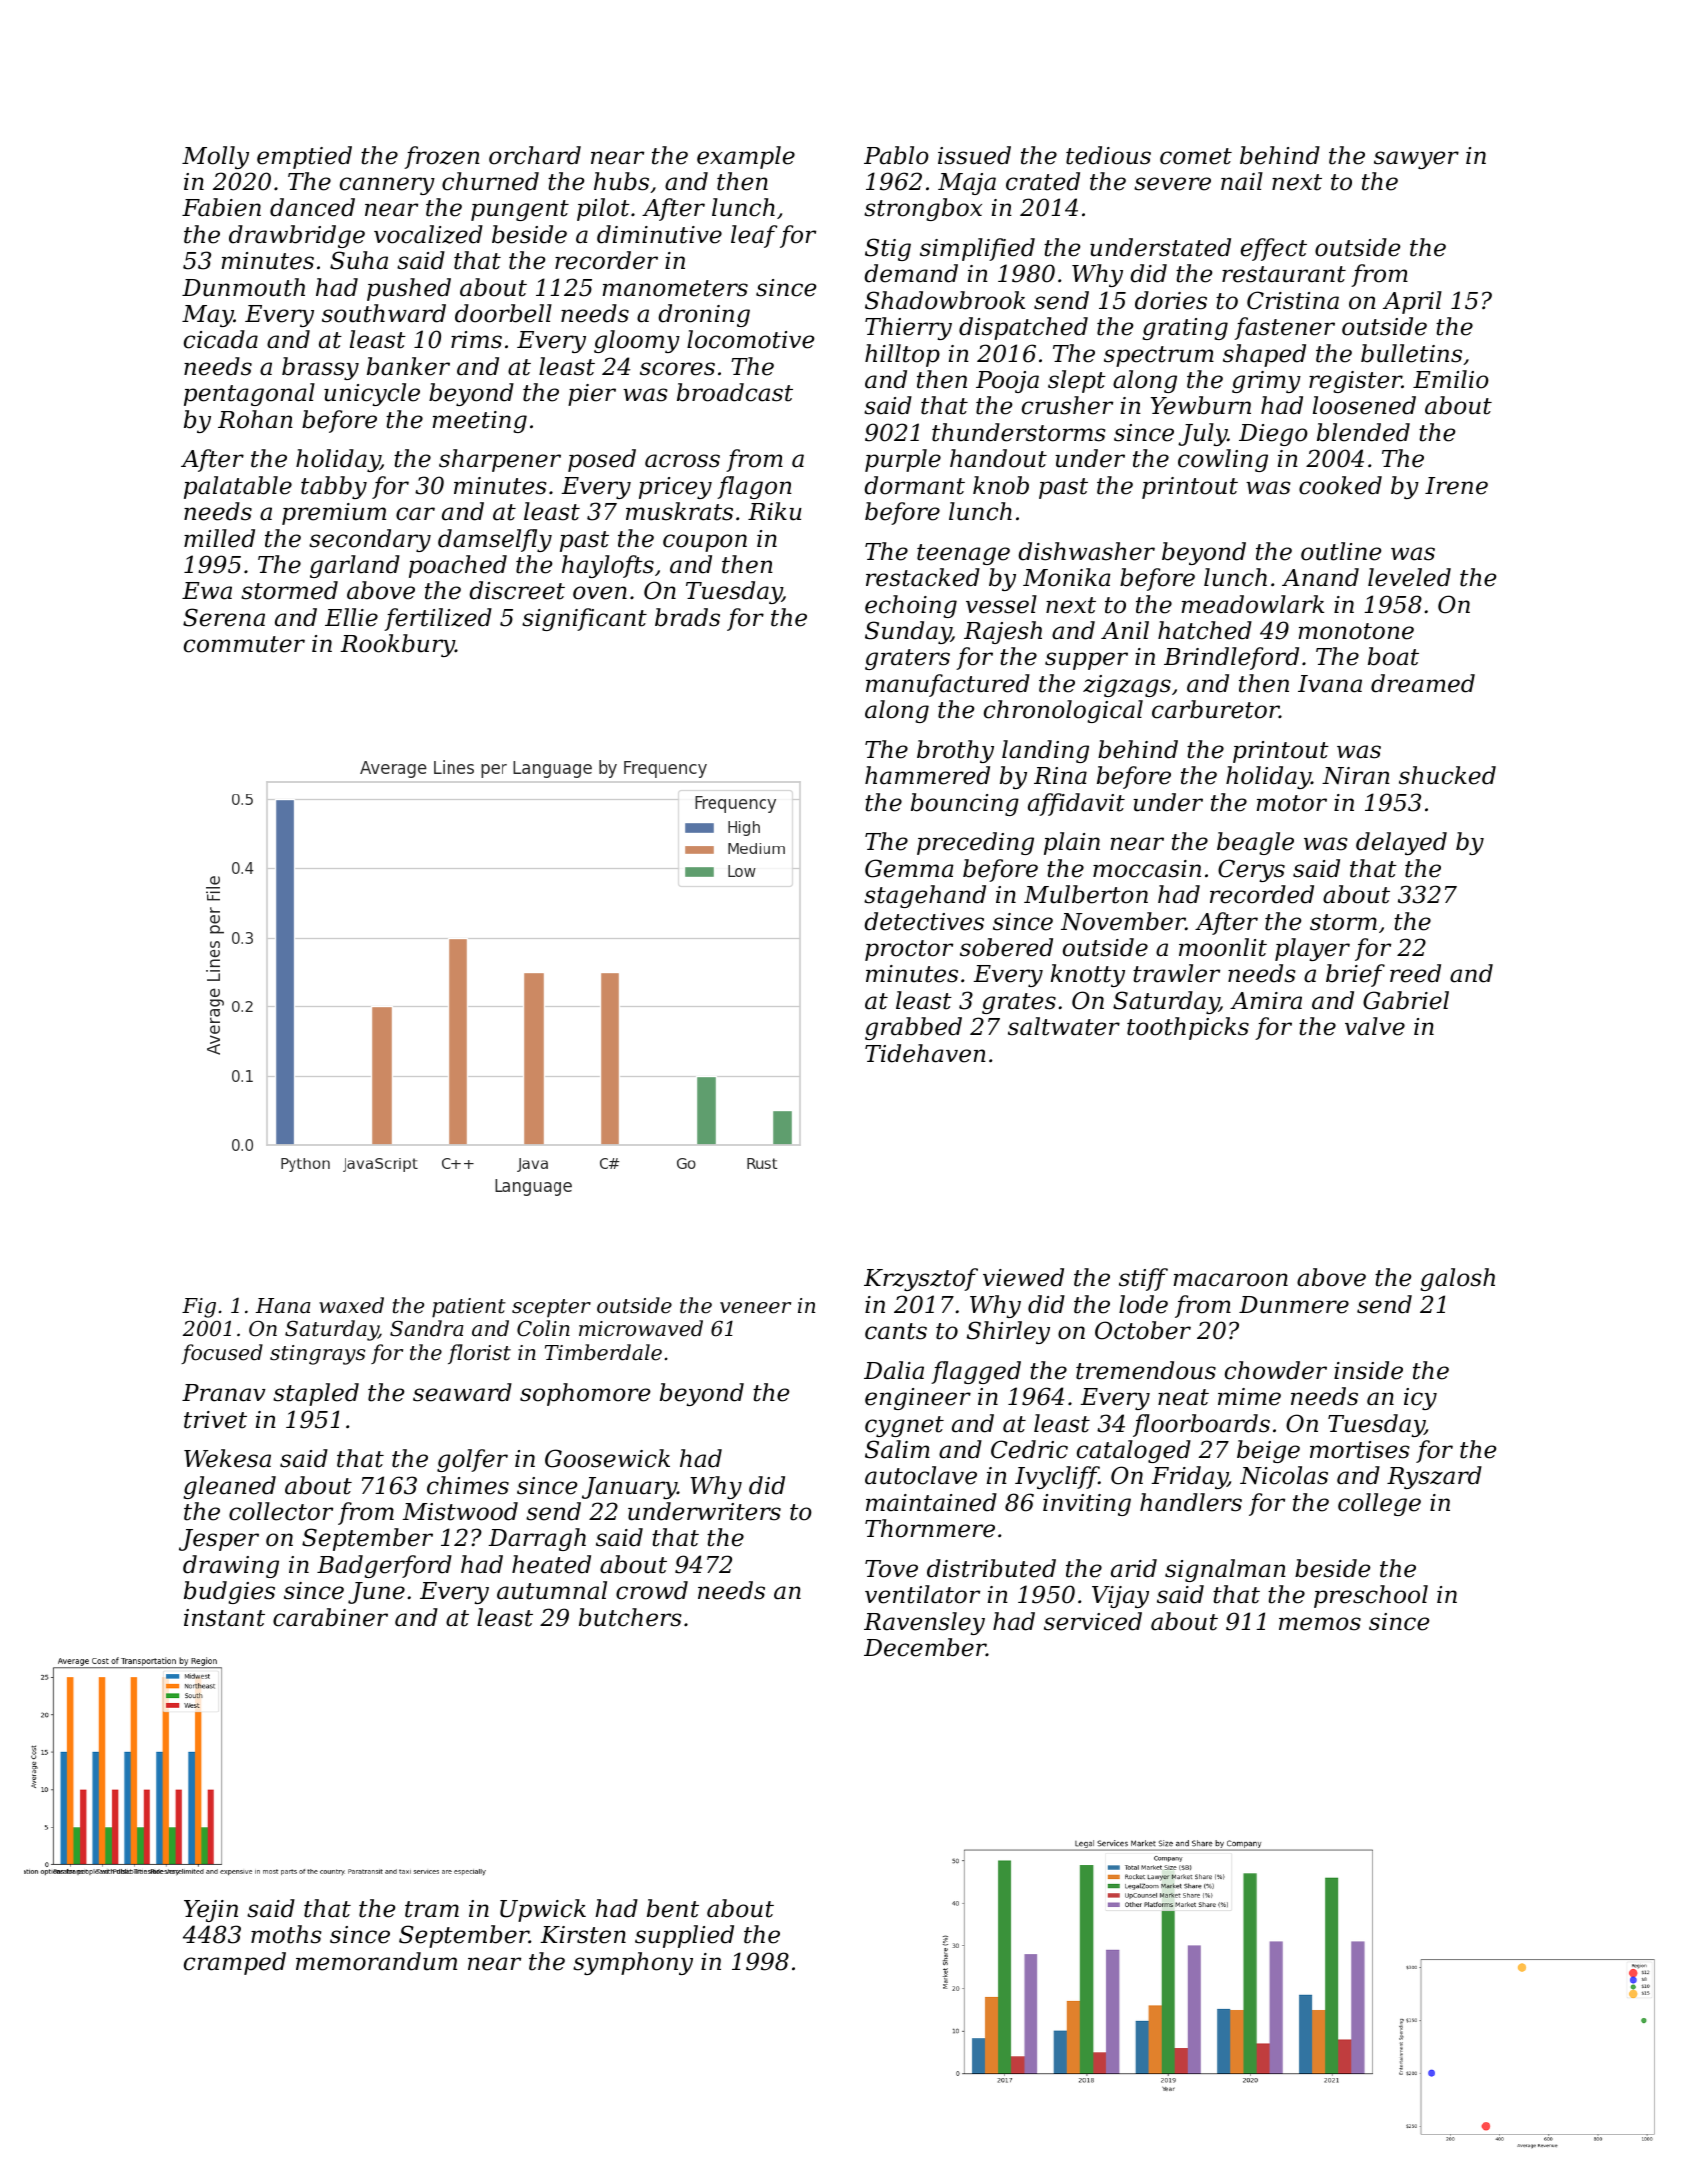 The width and height of the screenshot is (1683, 2178). Describe the element at coordinates (316, 1394) in the screenshot. I see `stapled` at that location.
